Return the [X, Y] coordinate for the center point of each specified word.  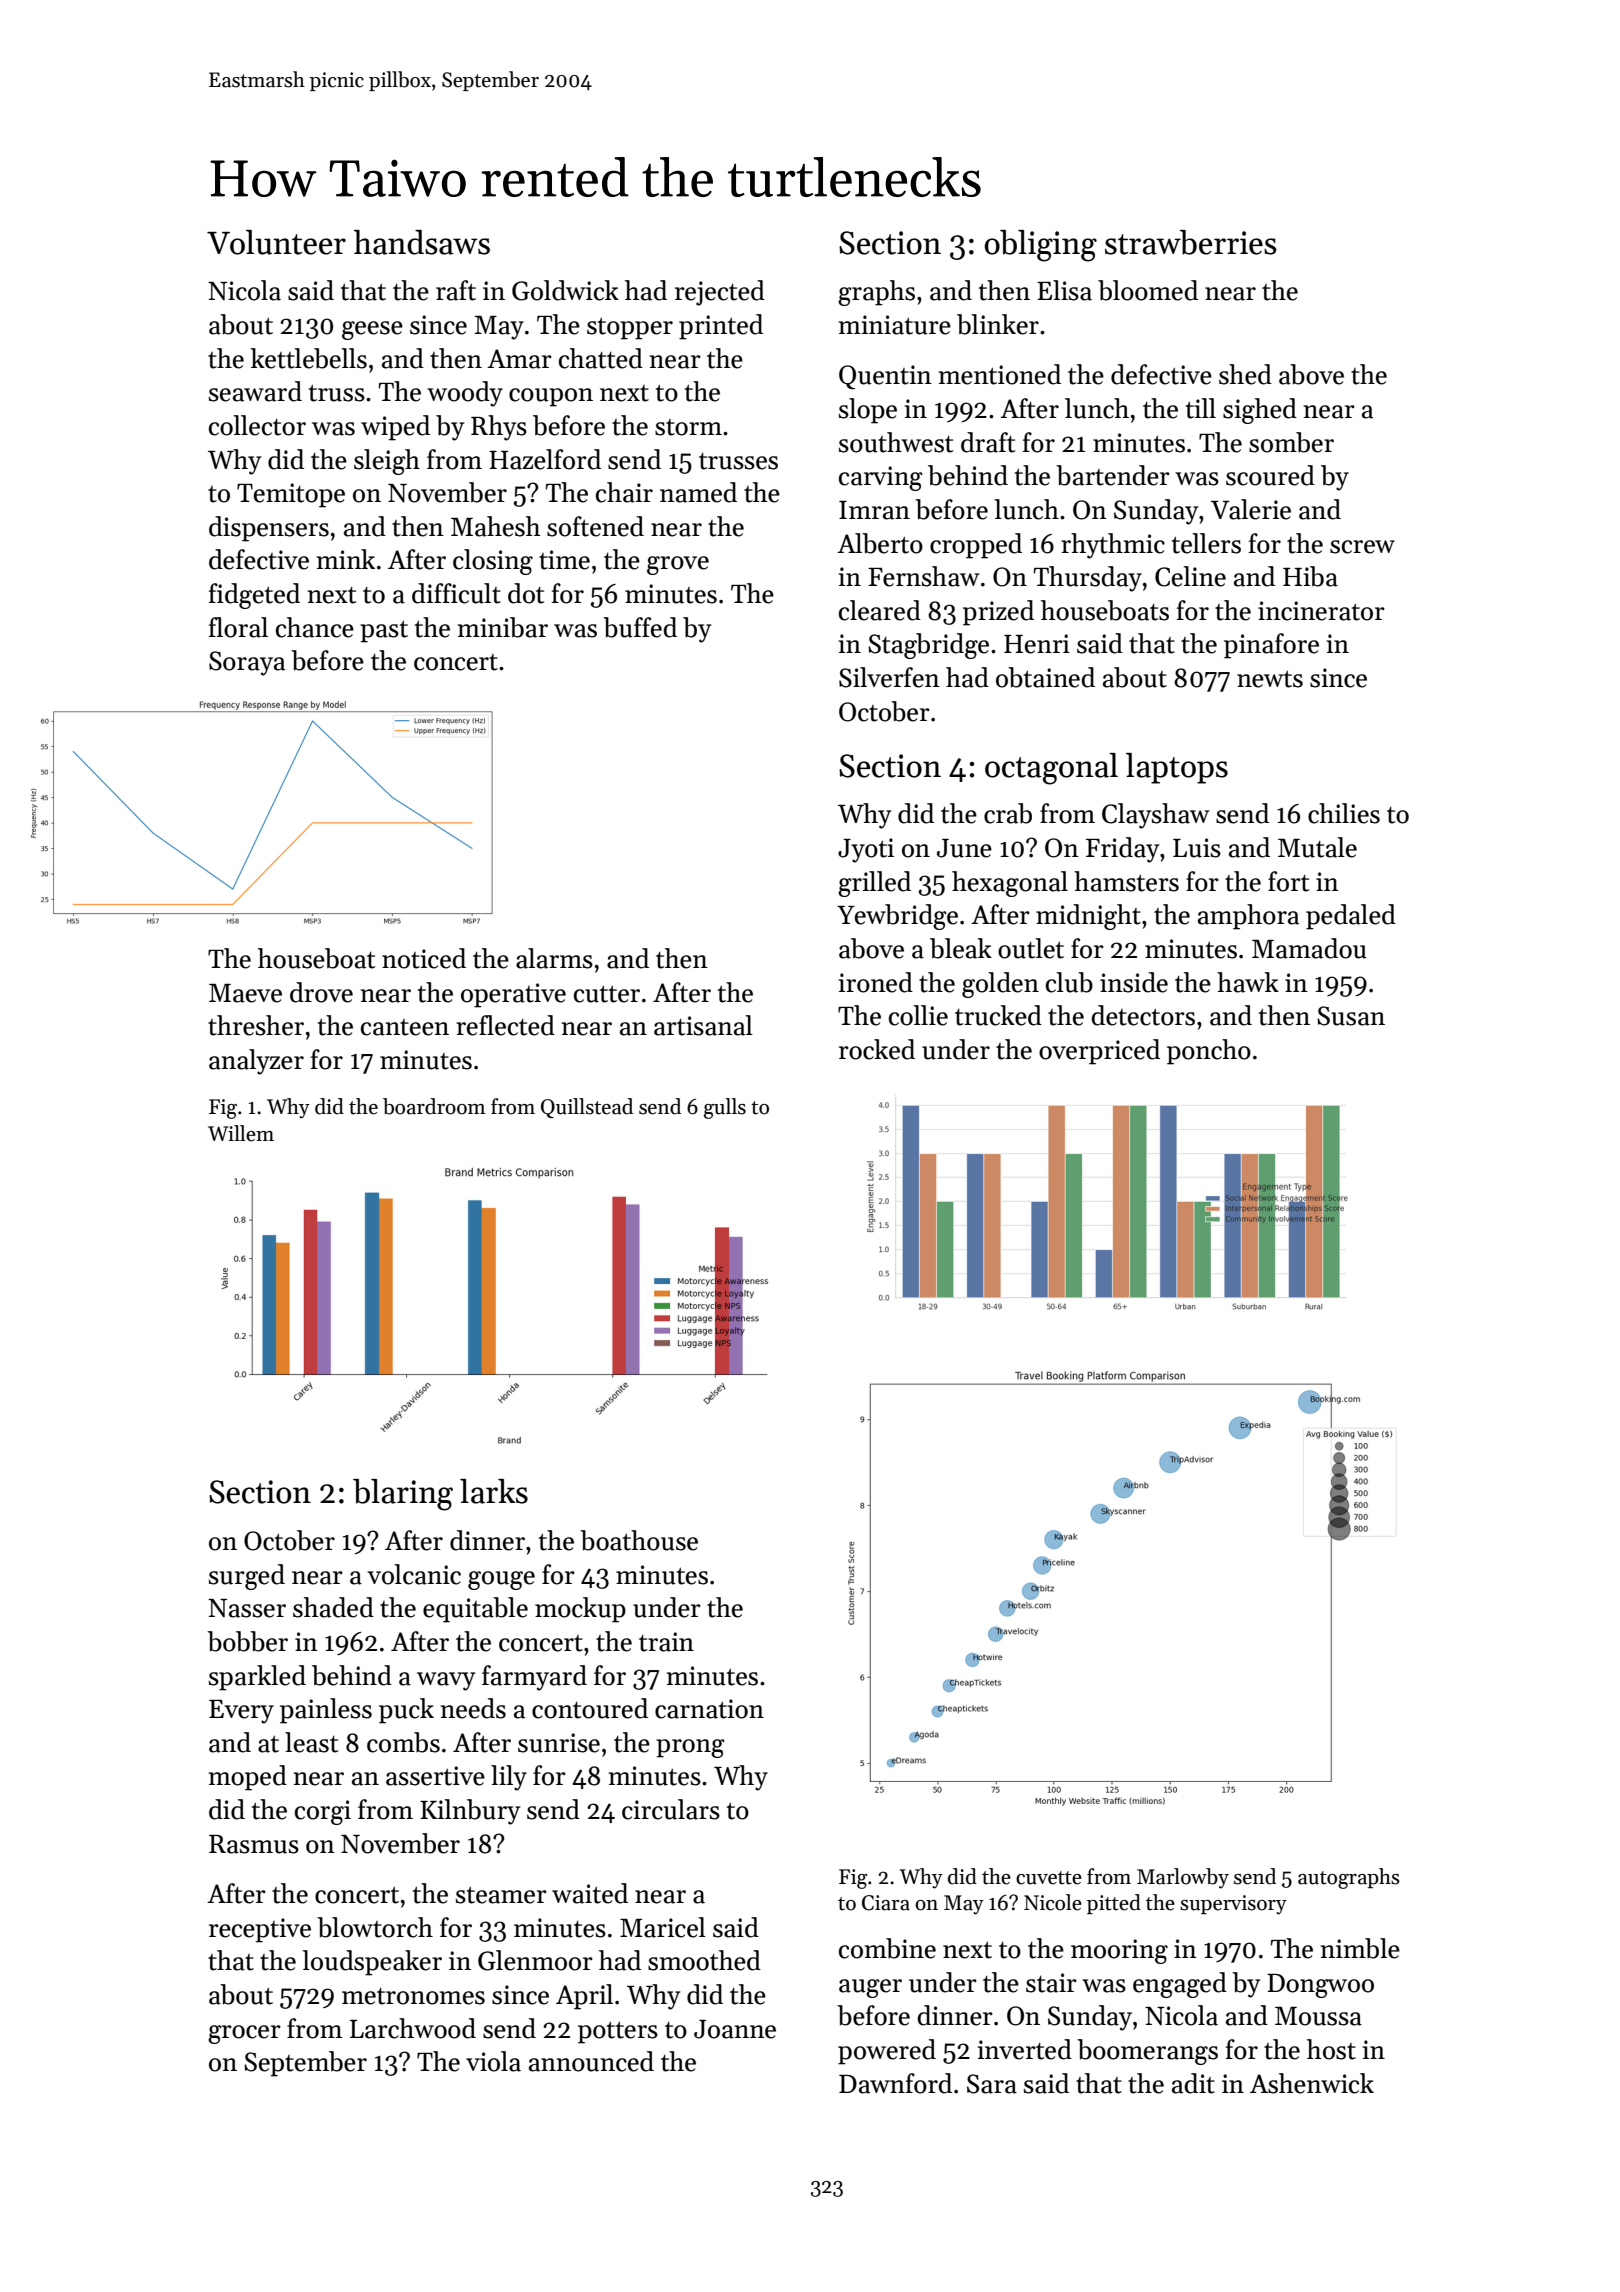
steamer [501, 1895]
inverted [1025, 2049]
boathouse [639, 1540]
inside [1134, 982]
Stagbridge [928, 646]
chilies [1344, 813]
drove [321, 992]
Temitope [291, 495]
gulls [725, 1108]
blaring [403, 1495]
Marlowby [1183, 1878]
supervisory [1233, 1905]
